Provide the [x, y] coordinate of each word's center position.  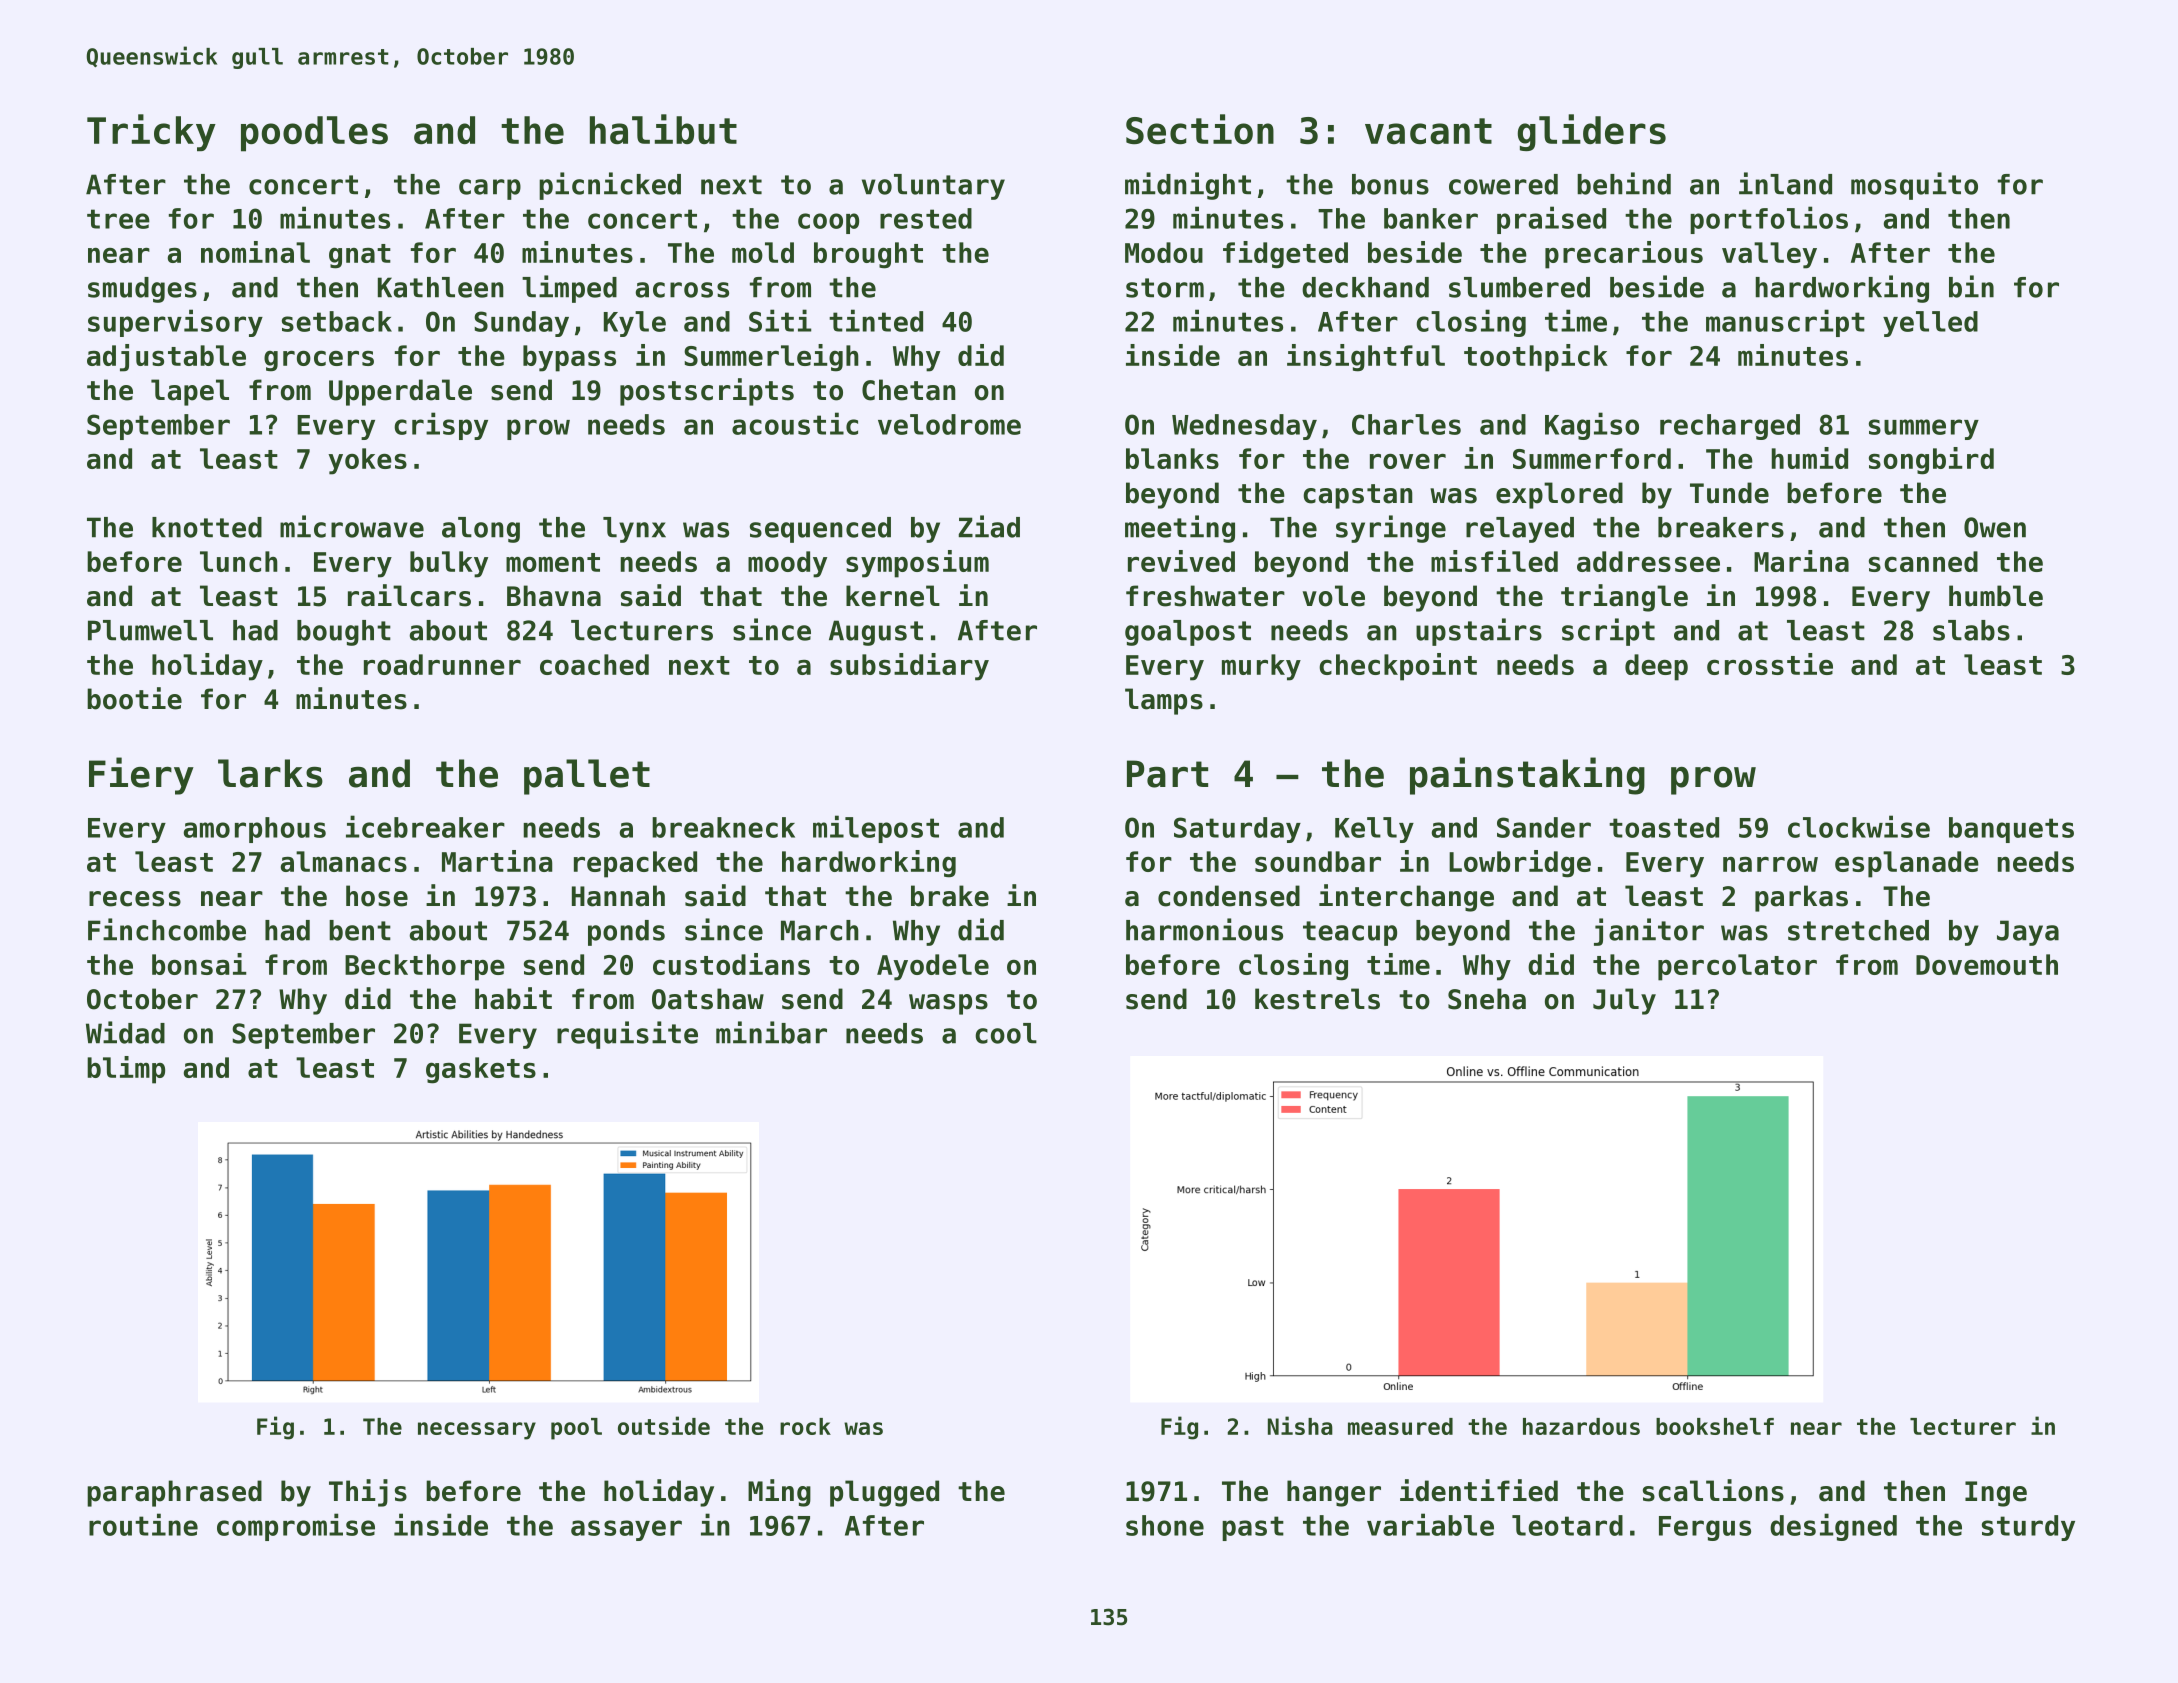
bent [360, 930]
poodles [314, 134]
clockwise [1859, 826]
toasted [1664, 827]
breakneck [723, 827]
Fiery [141, 776]
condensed [1229, 896]
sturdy [2028, 1528]
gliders [1591, 132]
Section [1200, 129]
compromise [296, 1527]
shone [1165, 1525]
